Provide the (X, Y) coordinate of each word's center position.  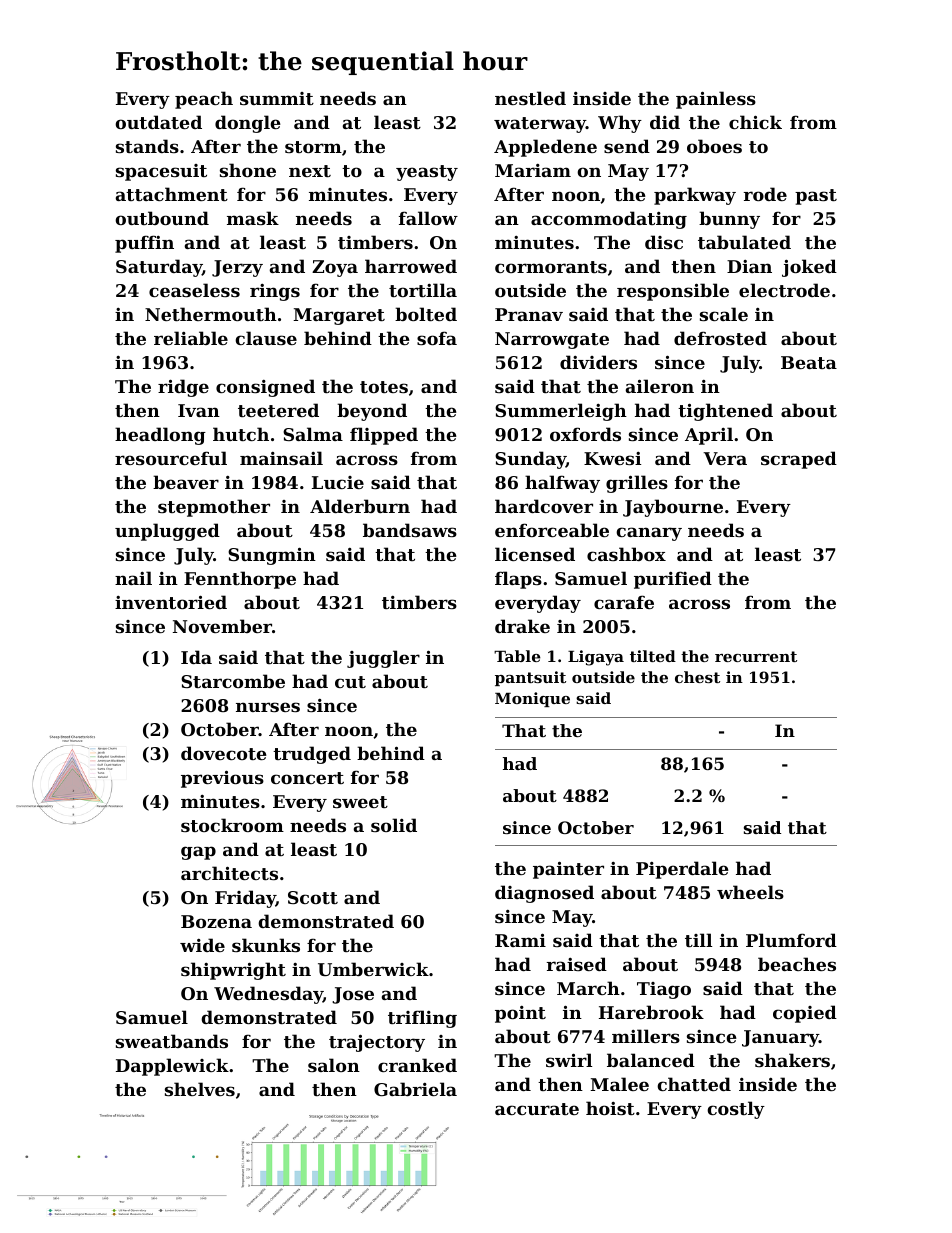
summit (277, 98)
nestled (530, 98)
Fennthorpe (240, 580)
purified (673, 580)
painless (716, 100)
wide (202, 945)
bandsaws (410, 530)
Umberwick (373, 969)
